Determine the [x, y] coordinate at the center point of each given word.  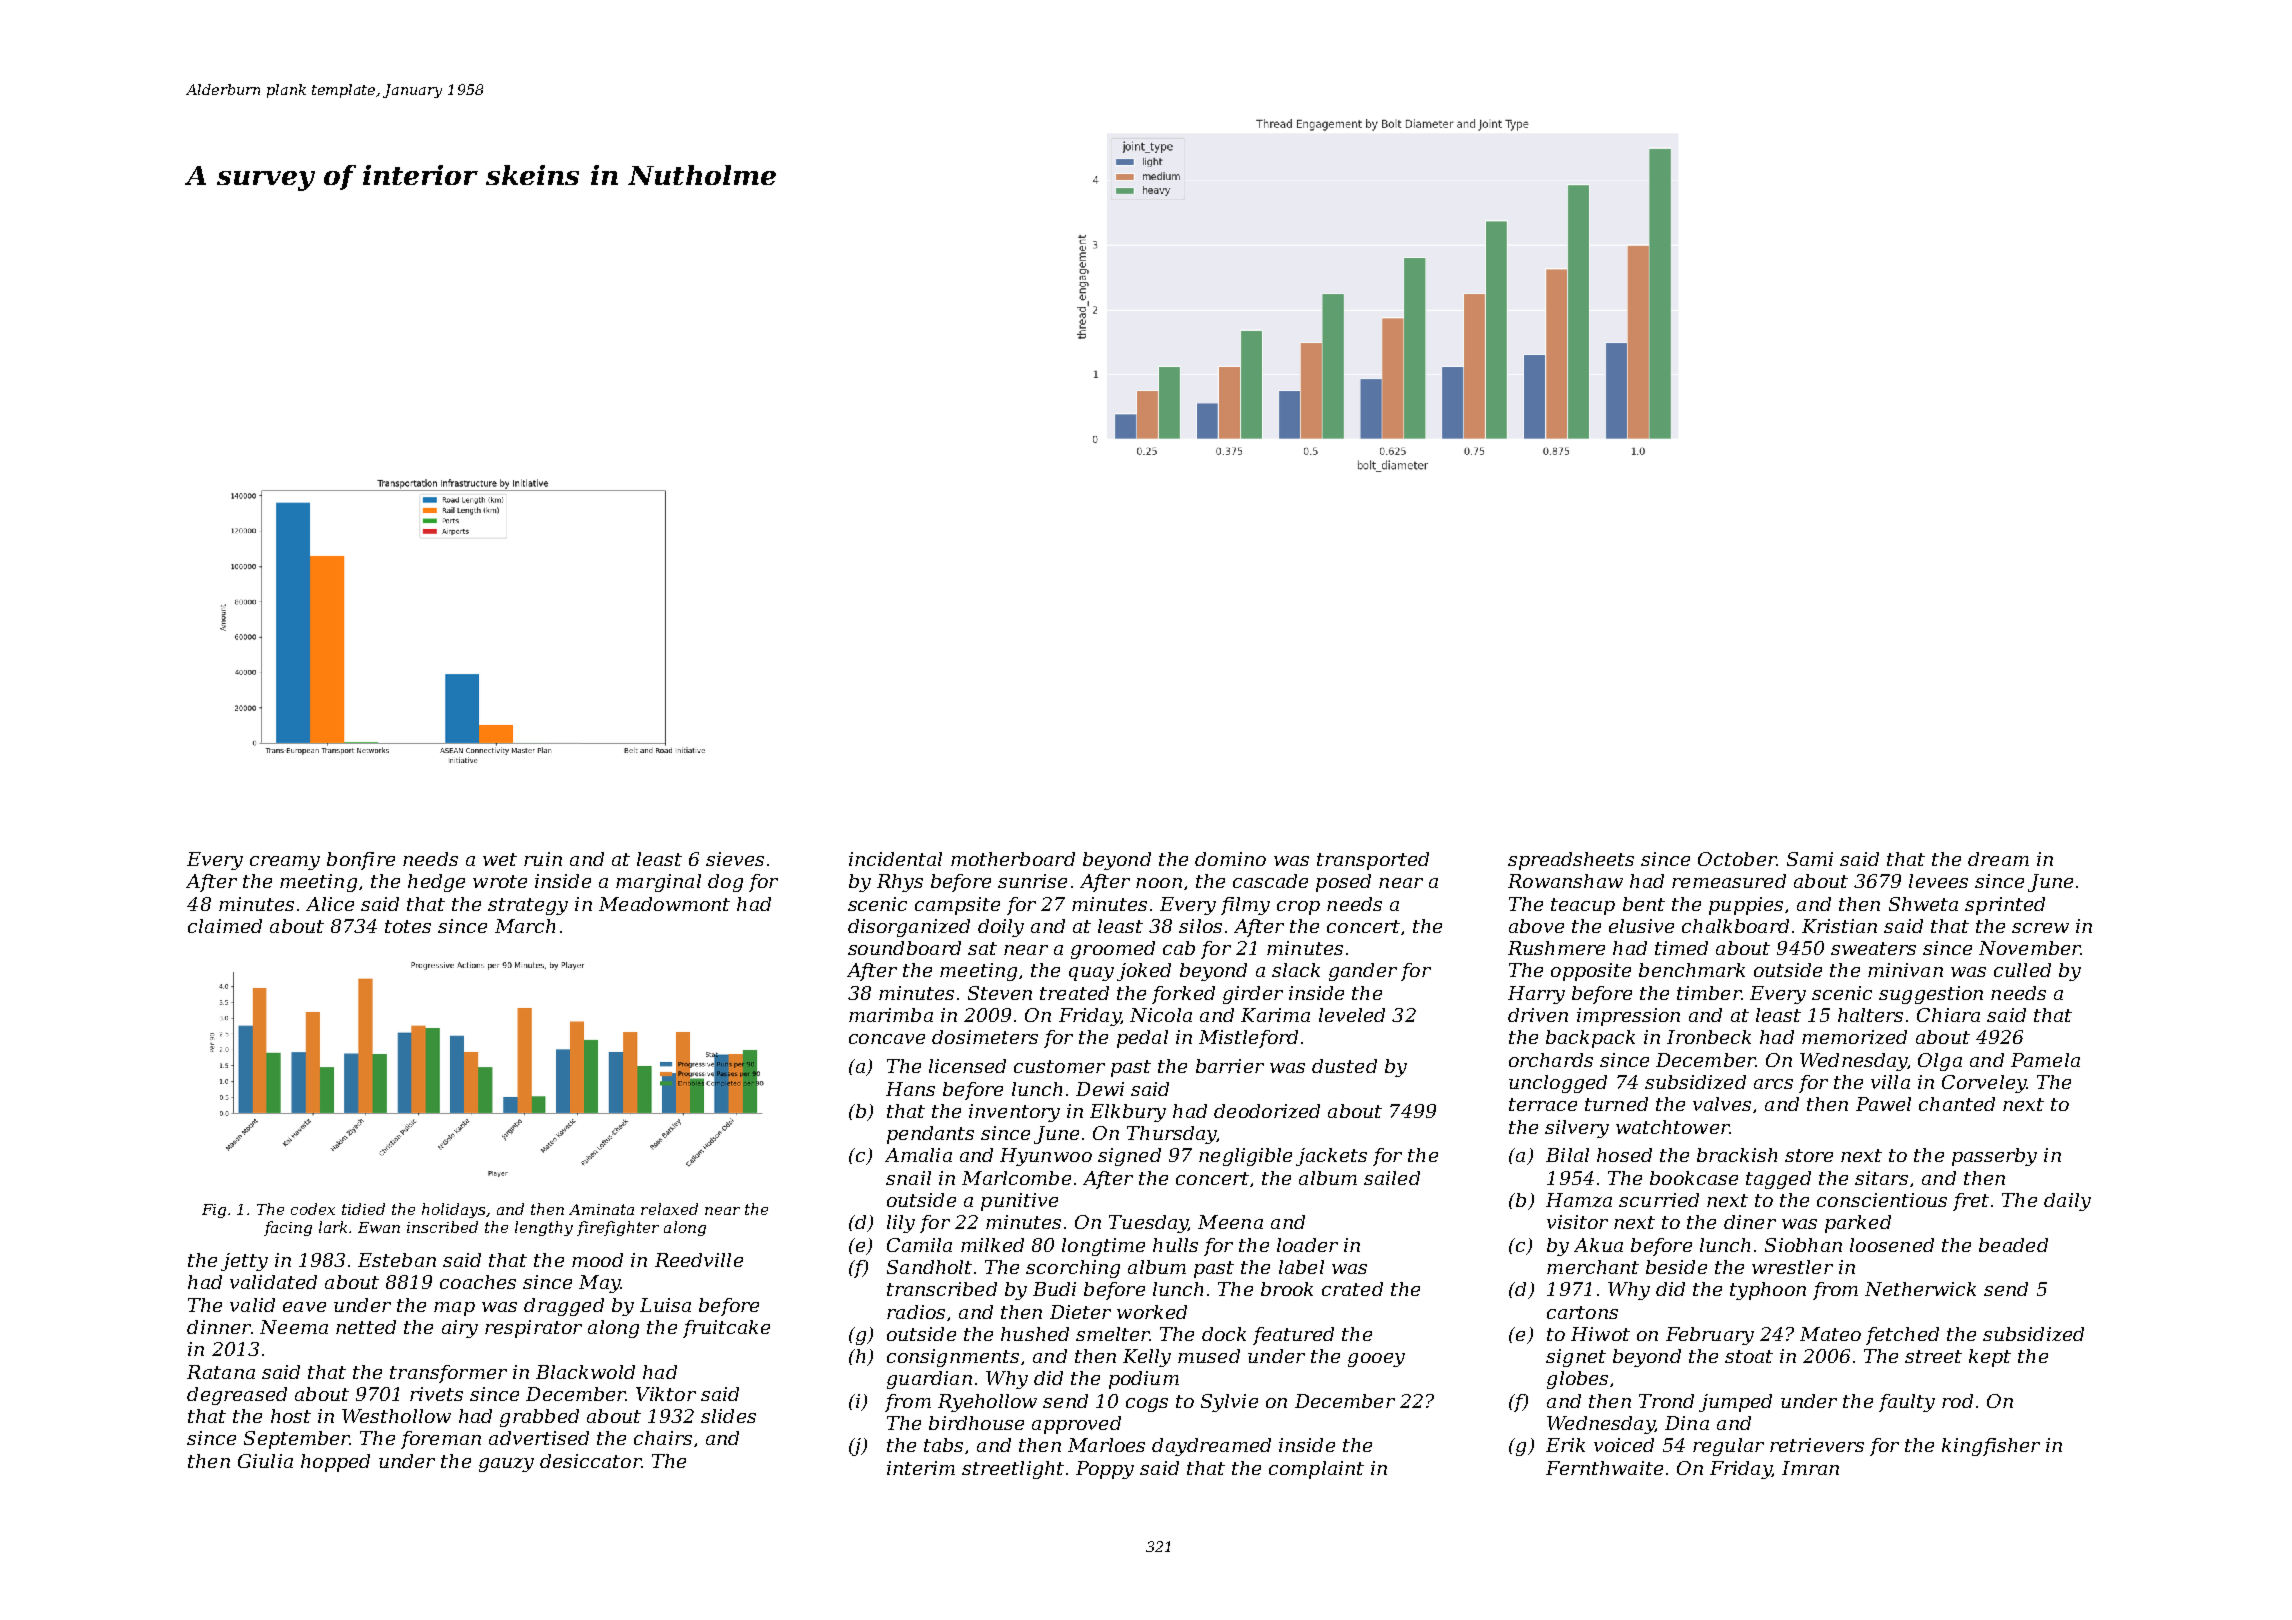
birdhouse [976, 1423]
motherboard [1013, 859]
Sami [1810, 859]
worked [1152, 1312]
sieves [735, 859]
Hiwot [1600, 1334]
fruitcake [726, 1329]
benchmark [1692, 970]
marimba [891, 1015]
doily [1001, 928]
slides [728, 1416]
